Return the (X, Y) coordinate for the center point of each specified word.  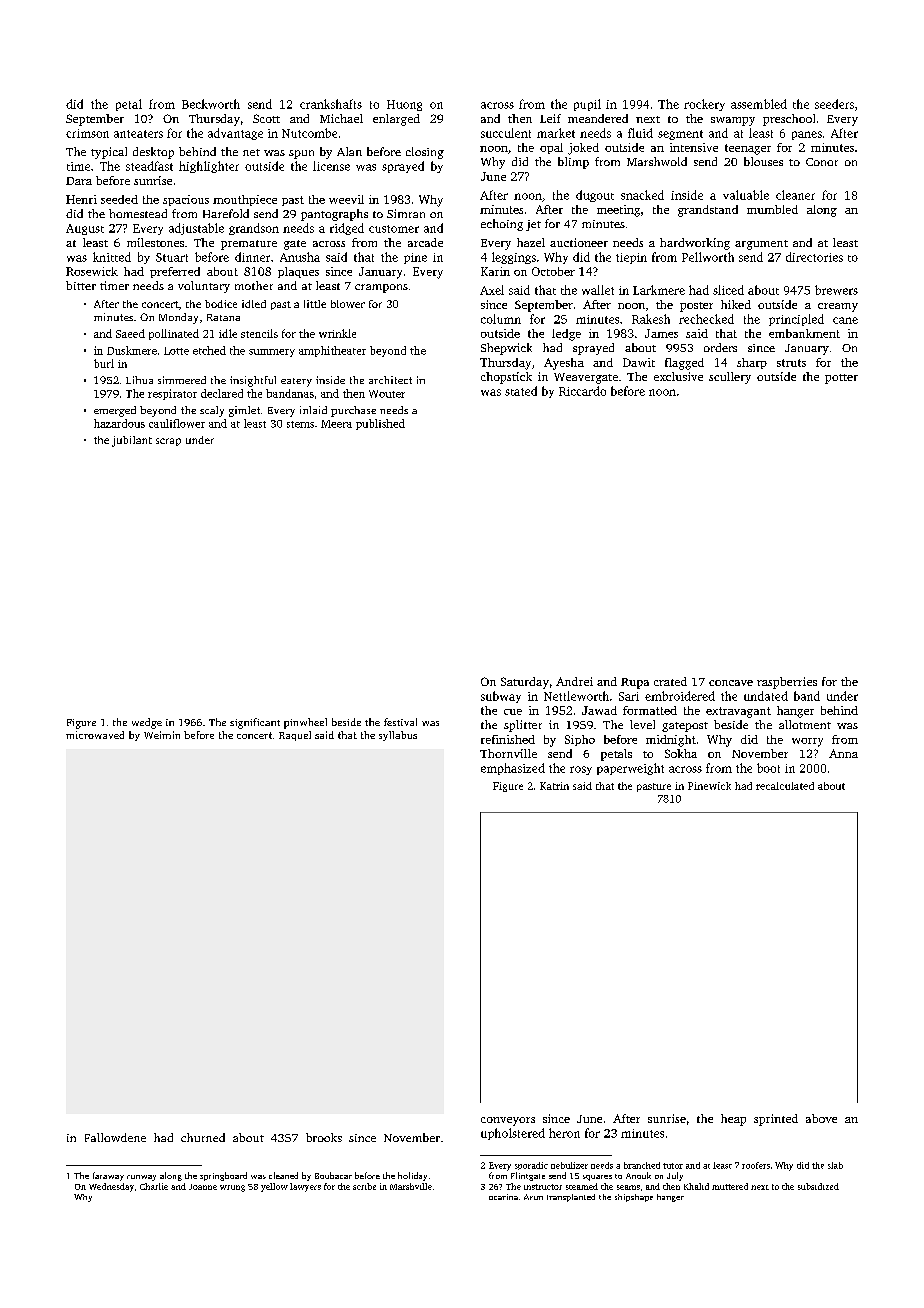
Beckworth (211, 104)
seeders (834, 104)
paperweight (630, 769)
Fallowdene (115, 1137)
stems (300, 424)
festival (400, 722)
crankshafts (331, 104)
